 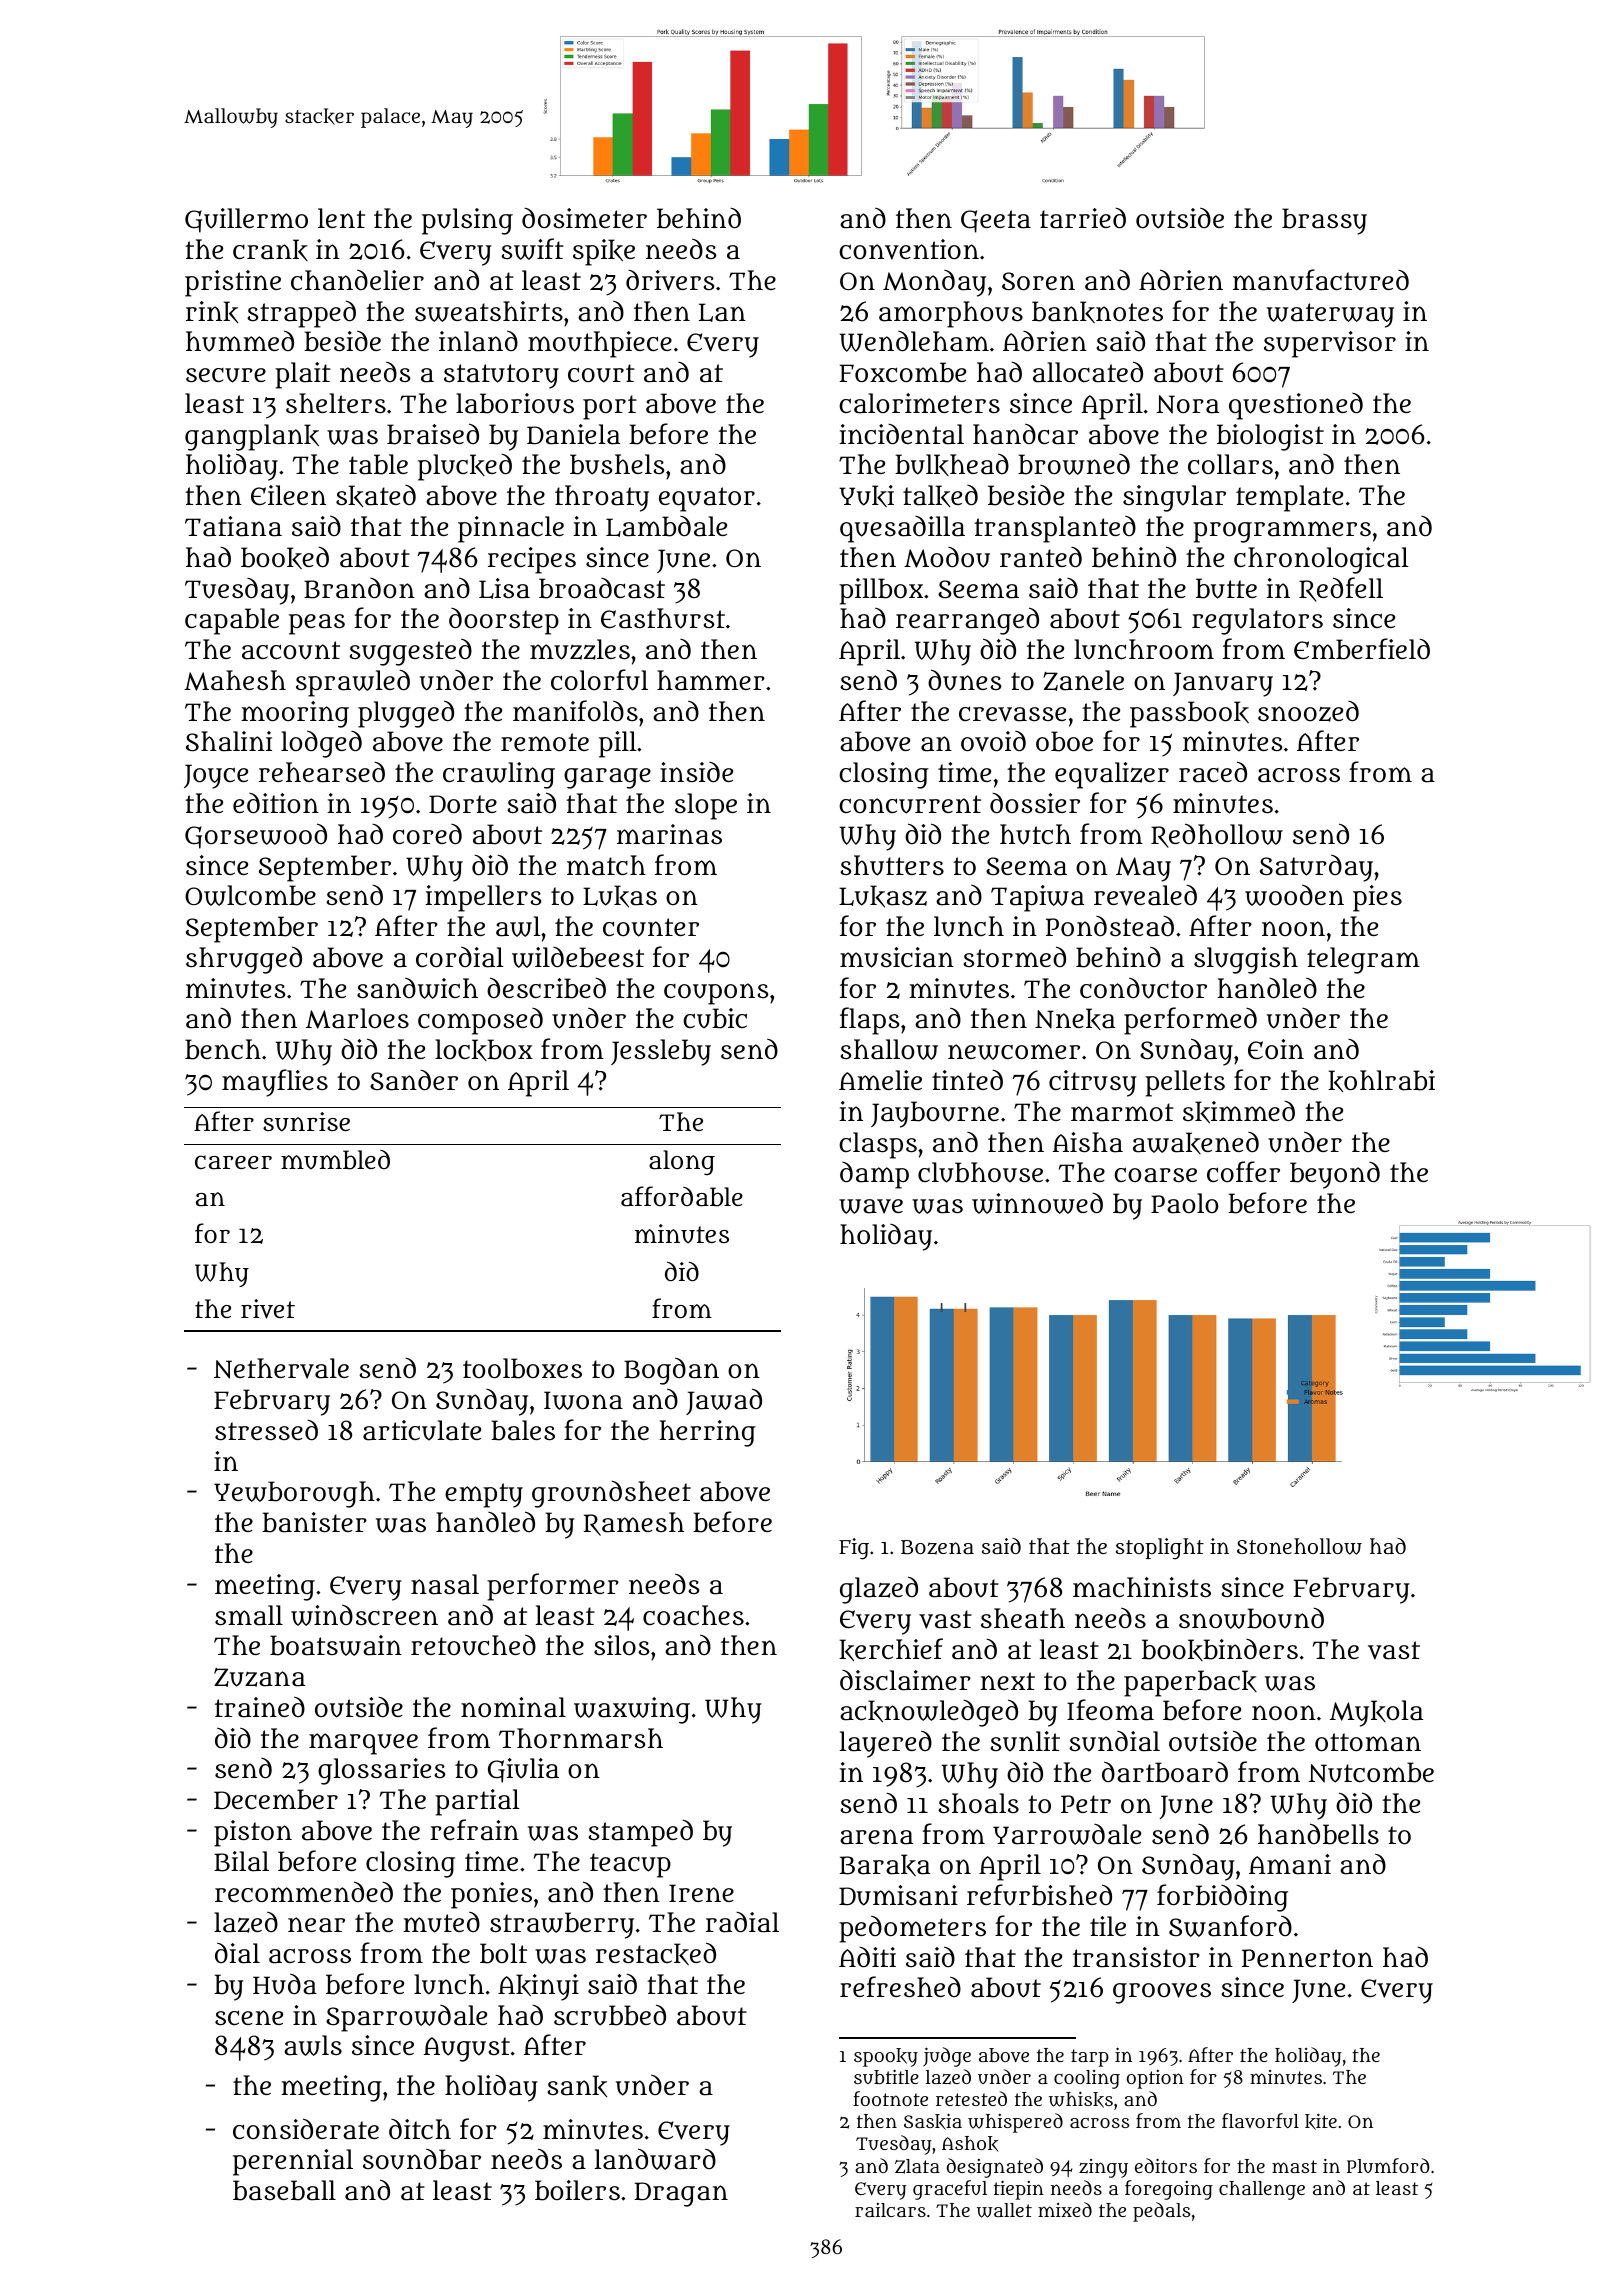 What do you see at coordinates (1299, 1546) in the image?
I see `Stonehollow` at bounding box center [1299, 1546].
